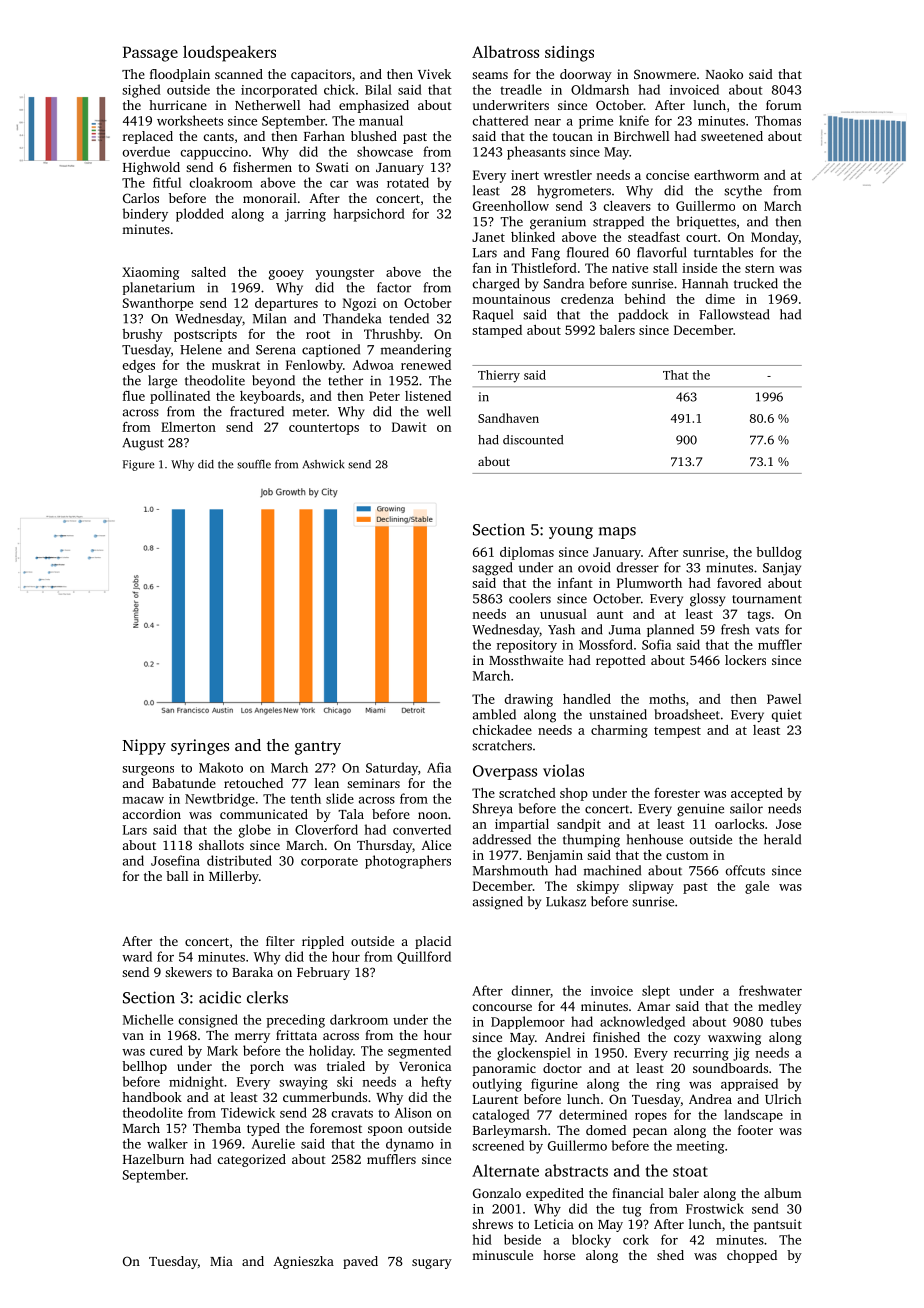  I want to click on Benjamin, so click(555, 856).
